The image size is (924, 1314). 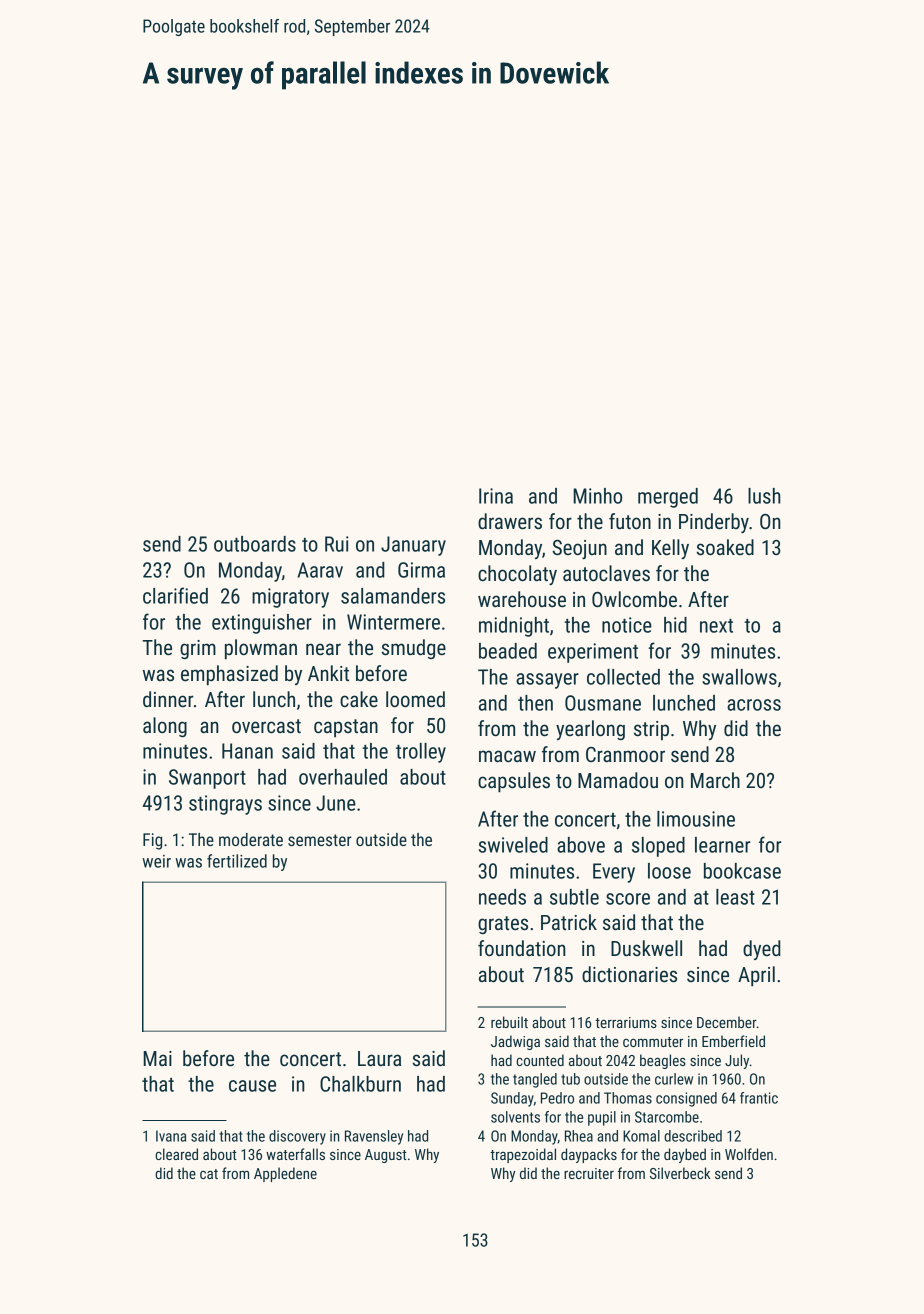 I want to click on merged, so click(x=668, y=498).
